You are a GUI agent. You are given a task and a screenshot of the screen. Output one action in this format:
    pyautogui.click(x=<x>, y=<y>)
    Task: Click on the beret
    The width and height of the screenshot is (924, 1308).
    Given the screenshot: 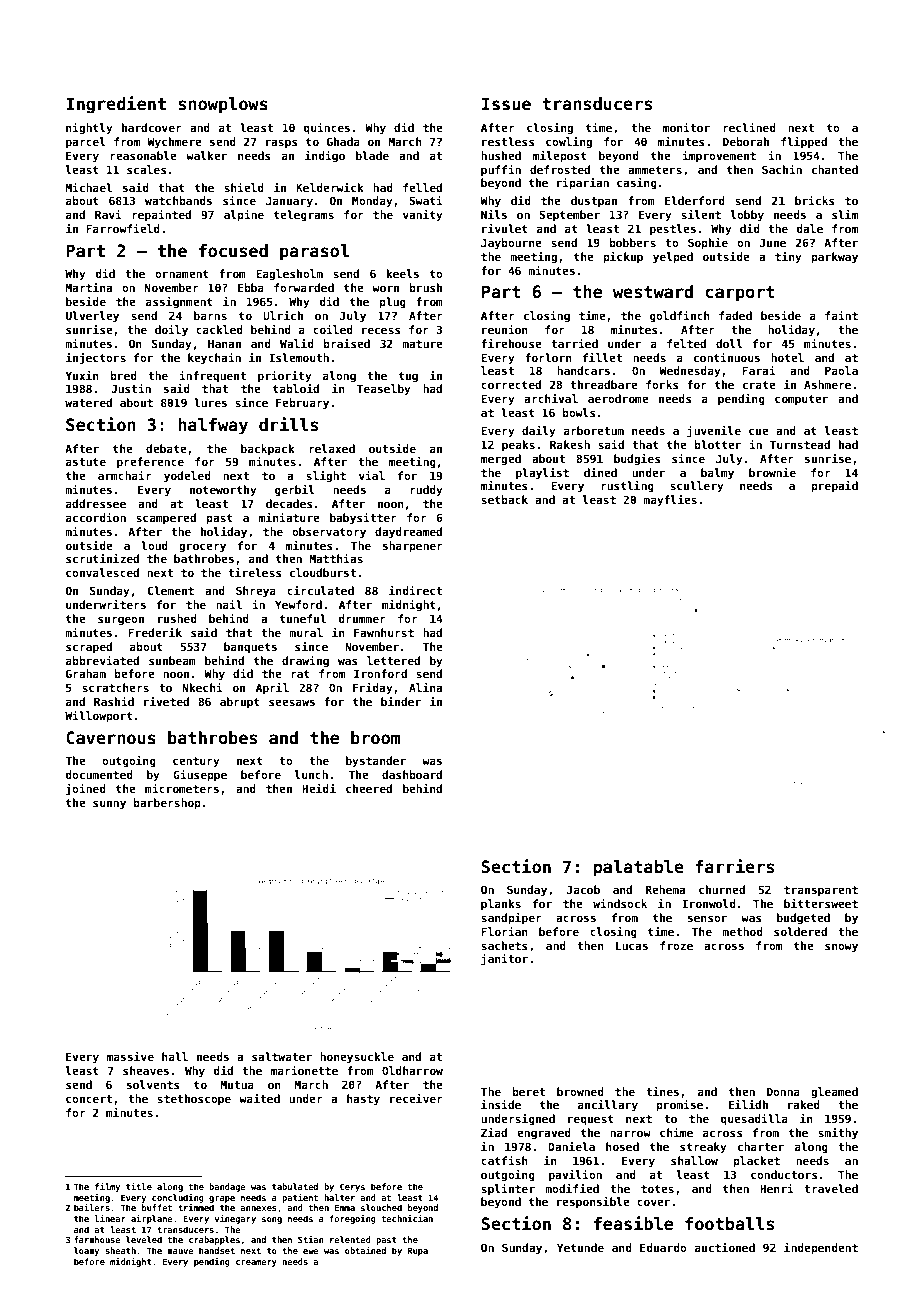 What is the action you would take?
    pyautogui.click(x=528, y=1091)
